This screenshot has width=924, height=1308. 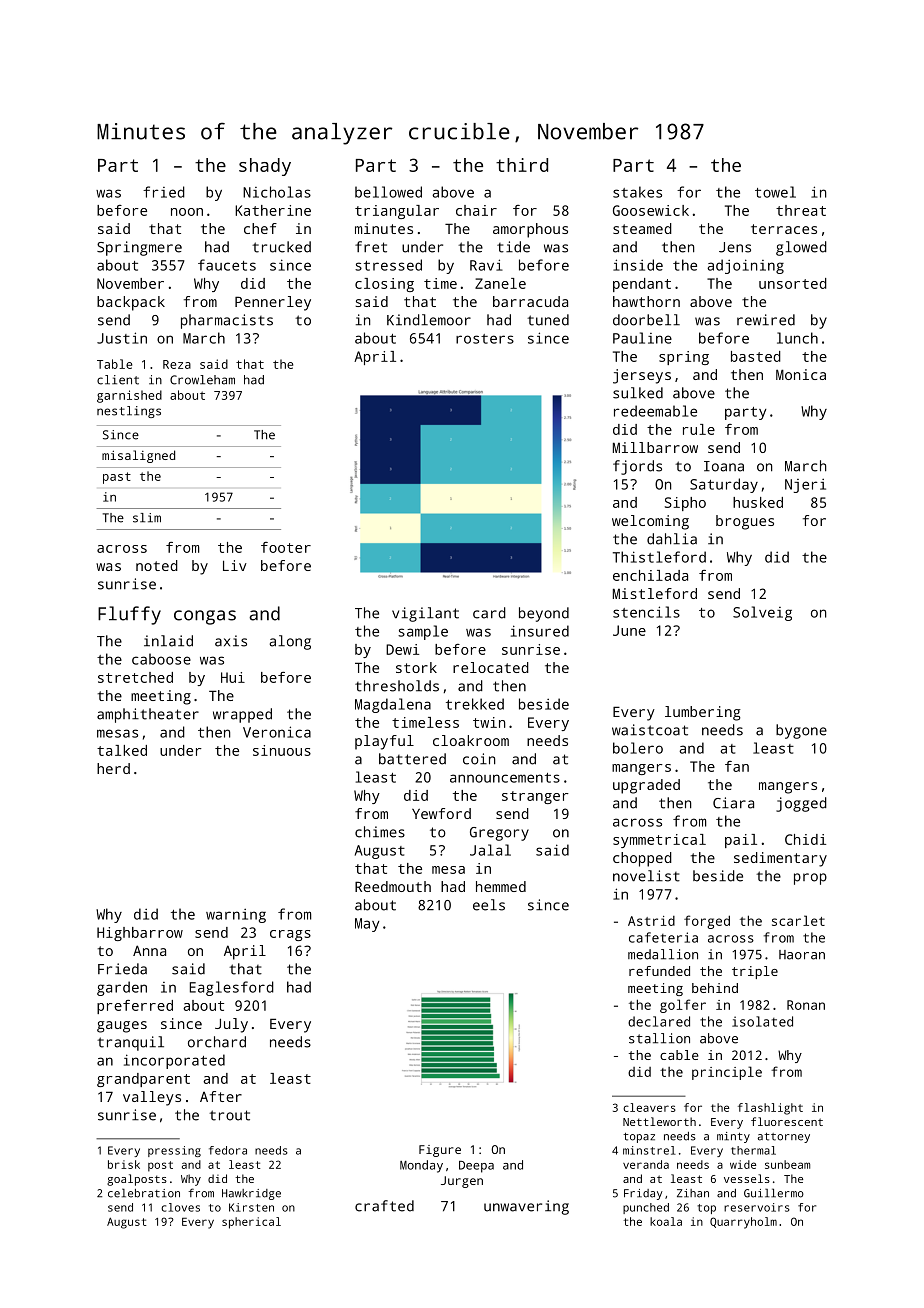 What do you see at coordinates (801, 248) in the screenshot?
I see `glowed` at bounding box center [801, 248].
